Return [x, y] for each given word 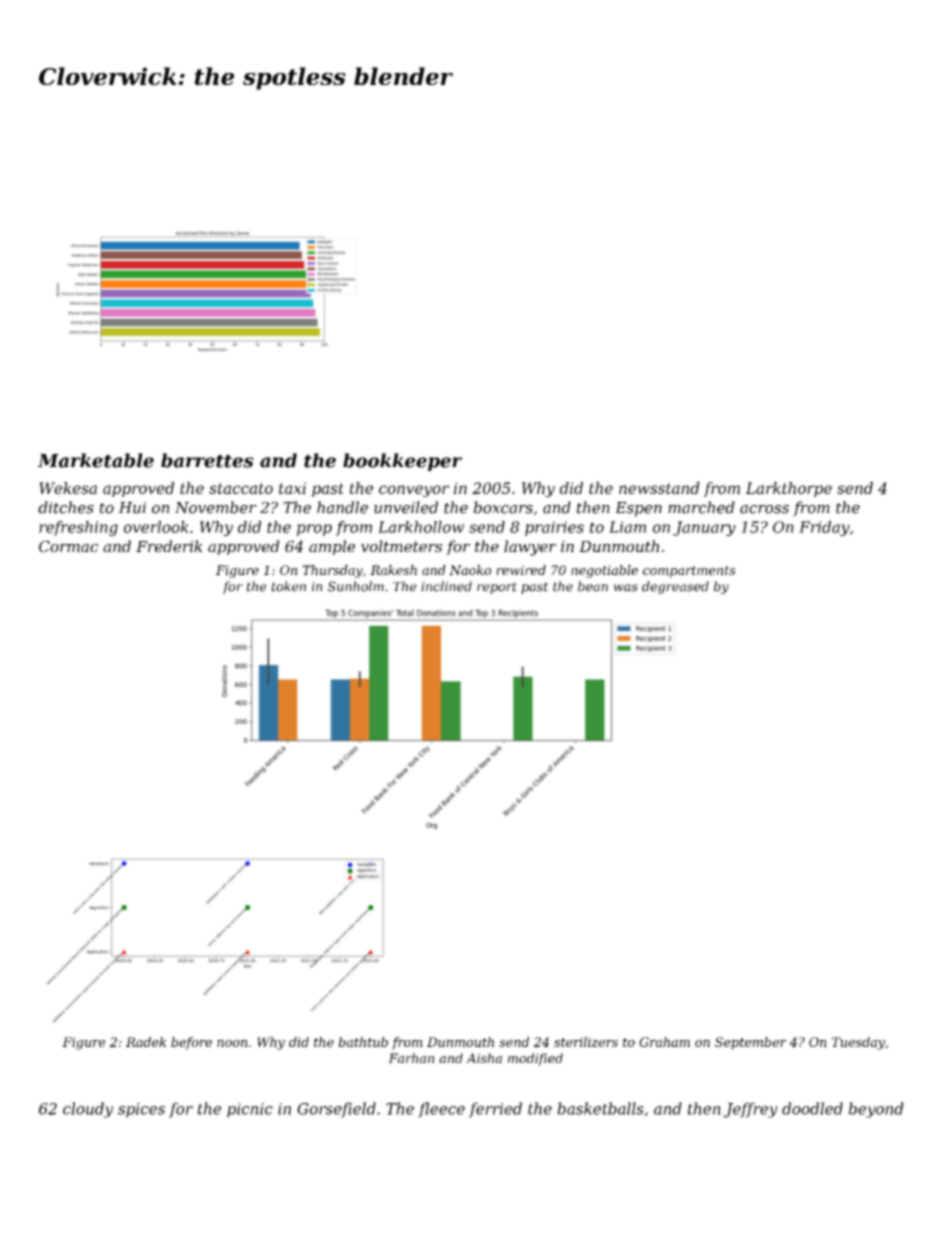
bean [593, 586]
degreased [675, 587]
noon [232, 1043]
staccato [241, 488]
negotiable [604, 571]
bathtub [363, 1042]
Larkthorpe [789, 489]
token [288, 586]
